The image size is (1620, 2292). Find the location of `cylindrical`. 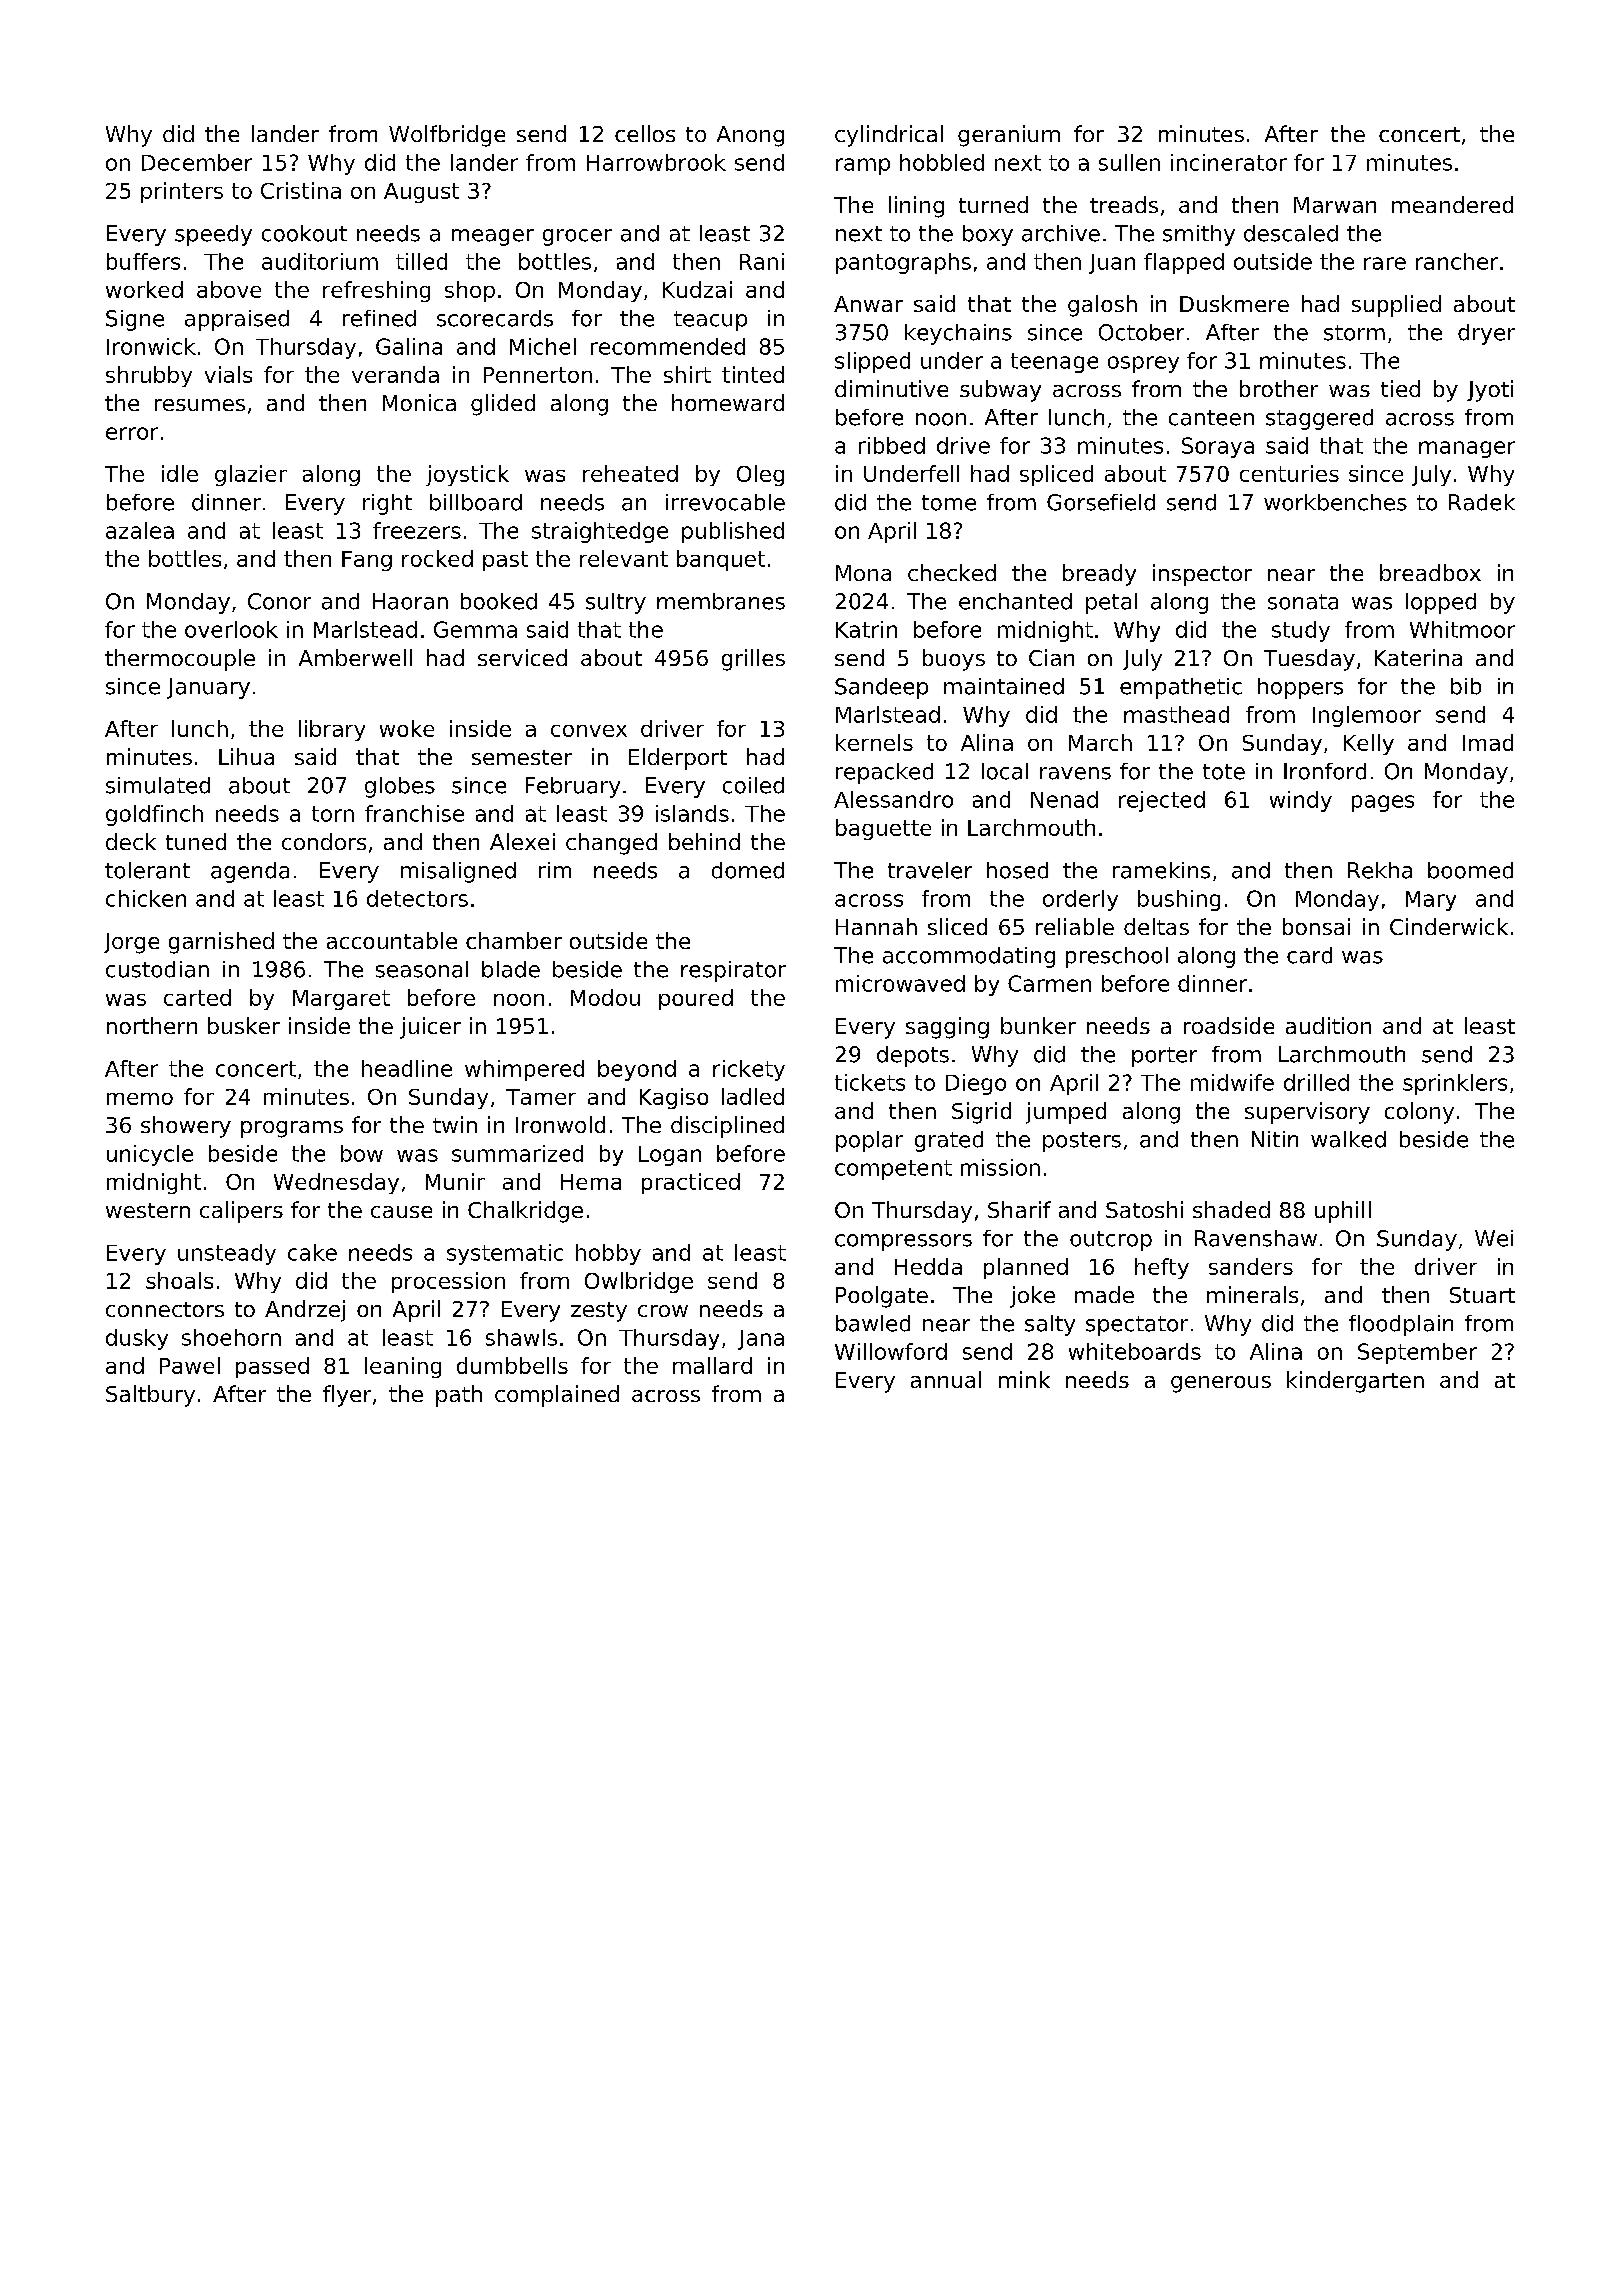

cylindrical is located at coordinates (889, 136).
